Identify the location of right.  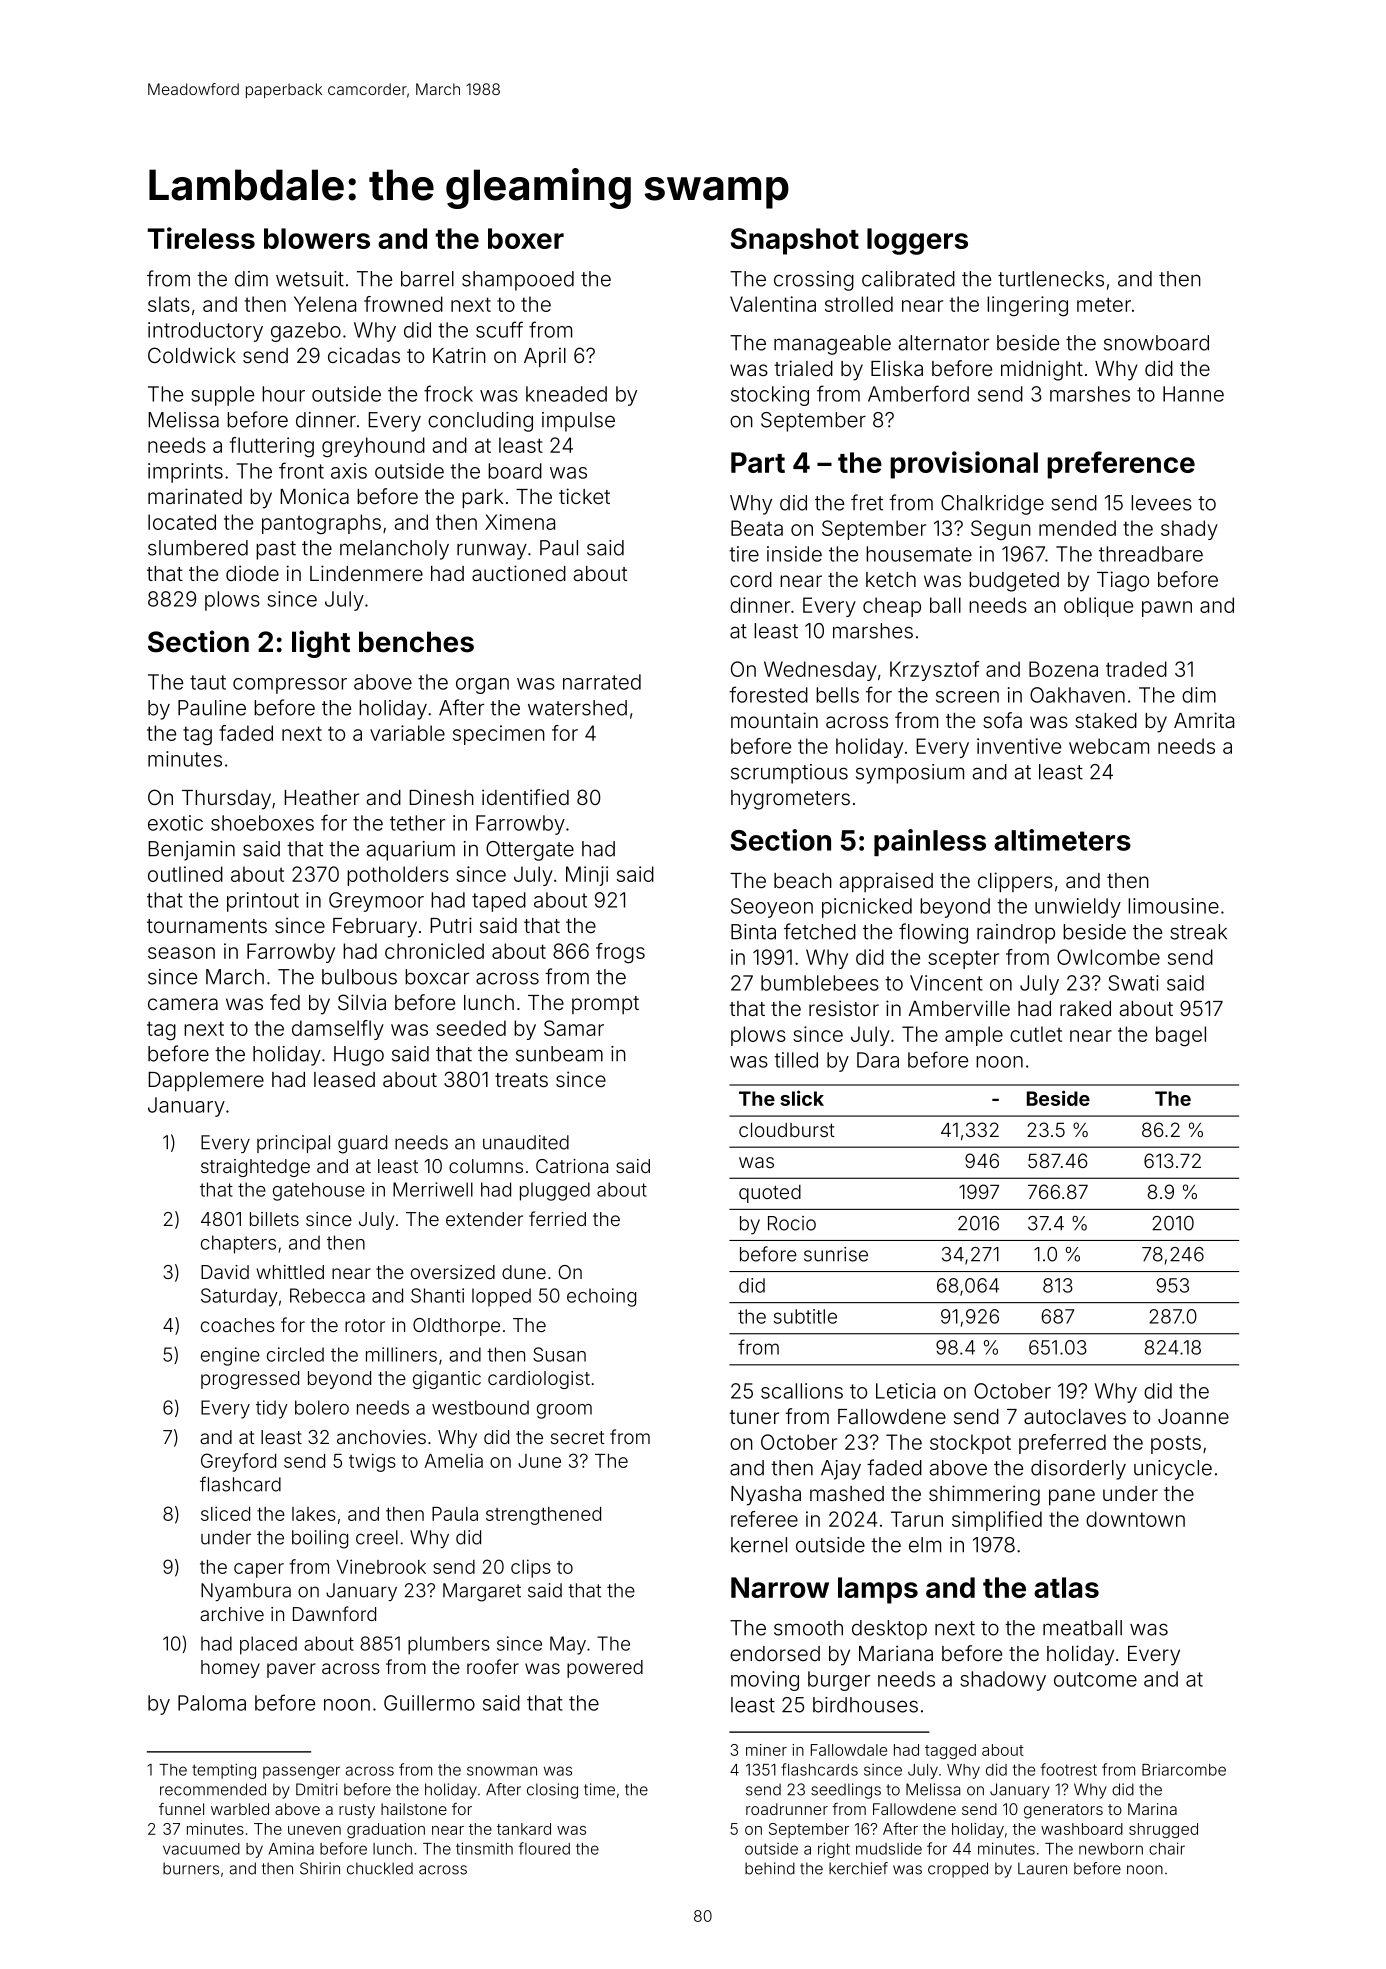
(834, 1850).
